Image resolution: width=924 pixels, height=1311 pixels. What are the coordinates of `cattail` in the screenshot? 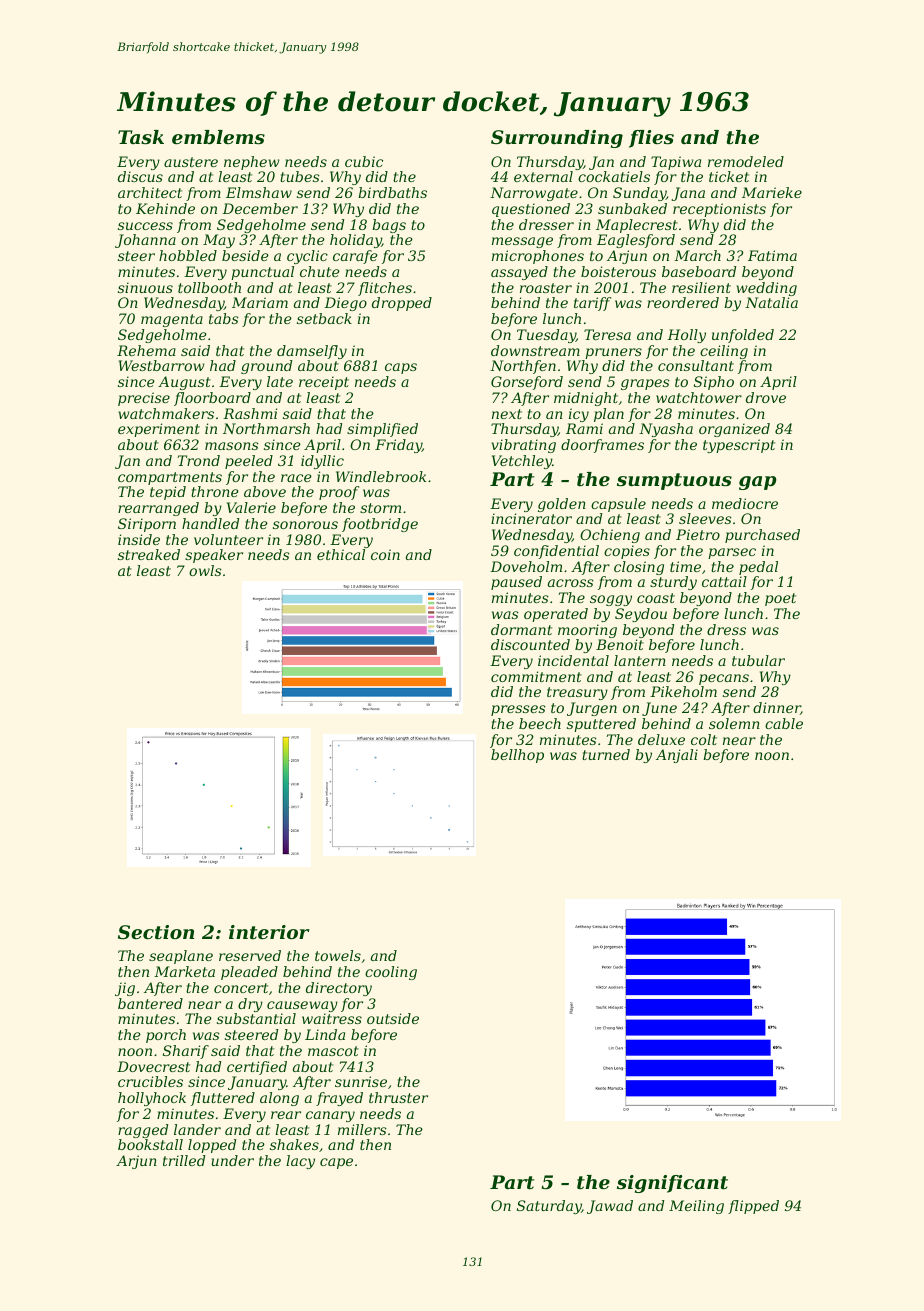 It's located at (724, 581).
